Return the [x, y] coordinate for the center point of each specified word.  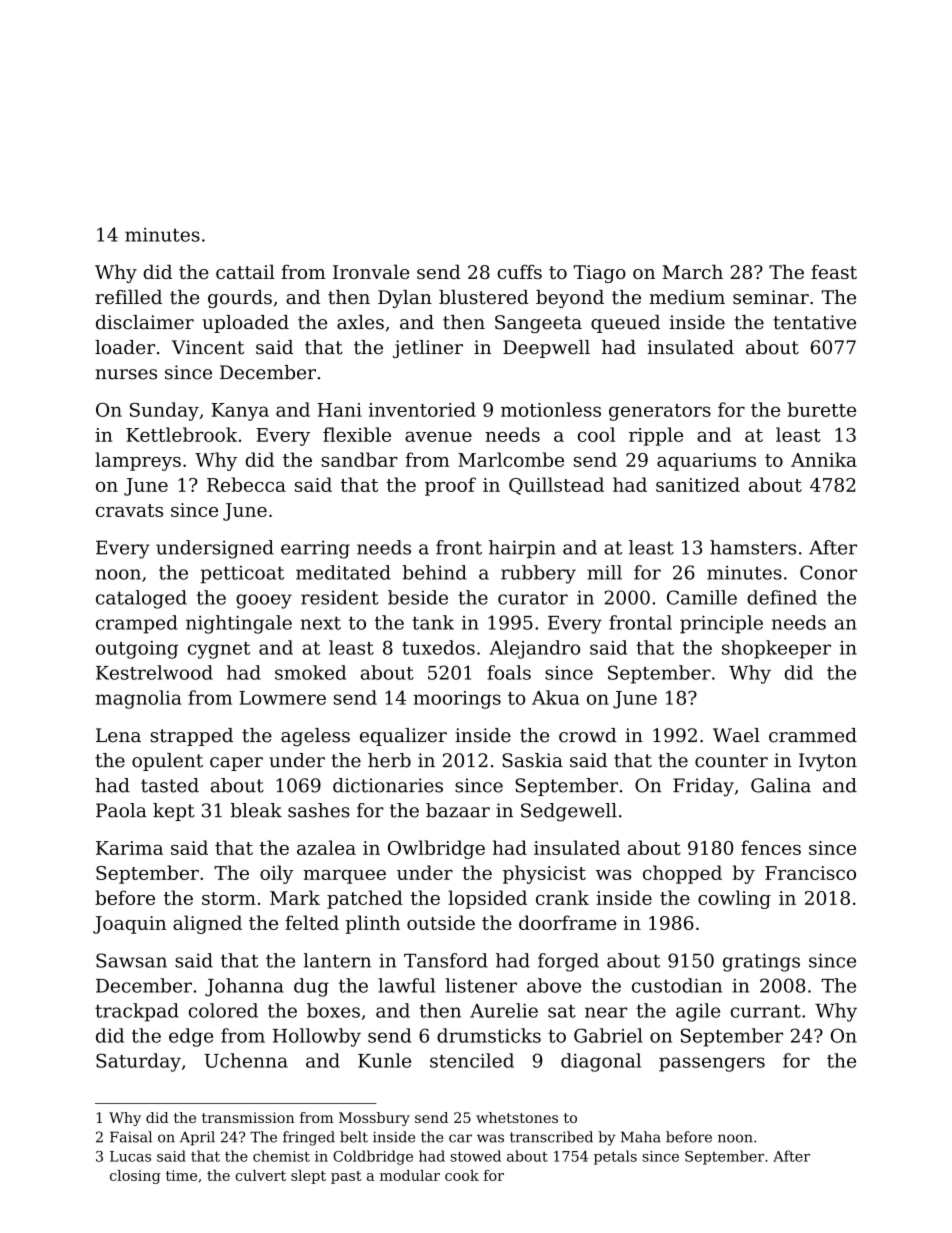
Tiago [599, 274]
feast [834, 272]
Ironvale [371, 271]
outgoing [137, 650]
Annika [824, 459]
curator [533, 598]
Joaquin [129, 925]
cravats [129, 510]
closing [135, 1177]
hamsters [753, 547]
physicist [544, 874]
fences [771, 847]
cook [462, 1175]
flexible [357, 434]
